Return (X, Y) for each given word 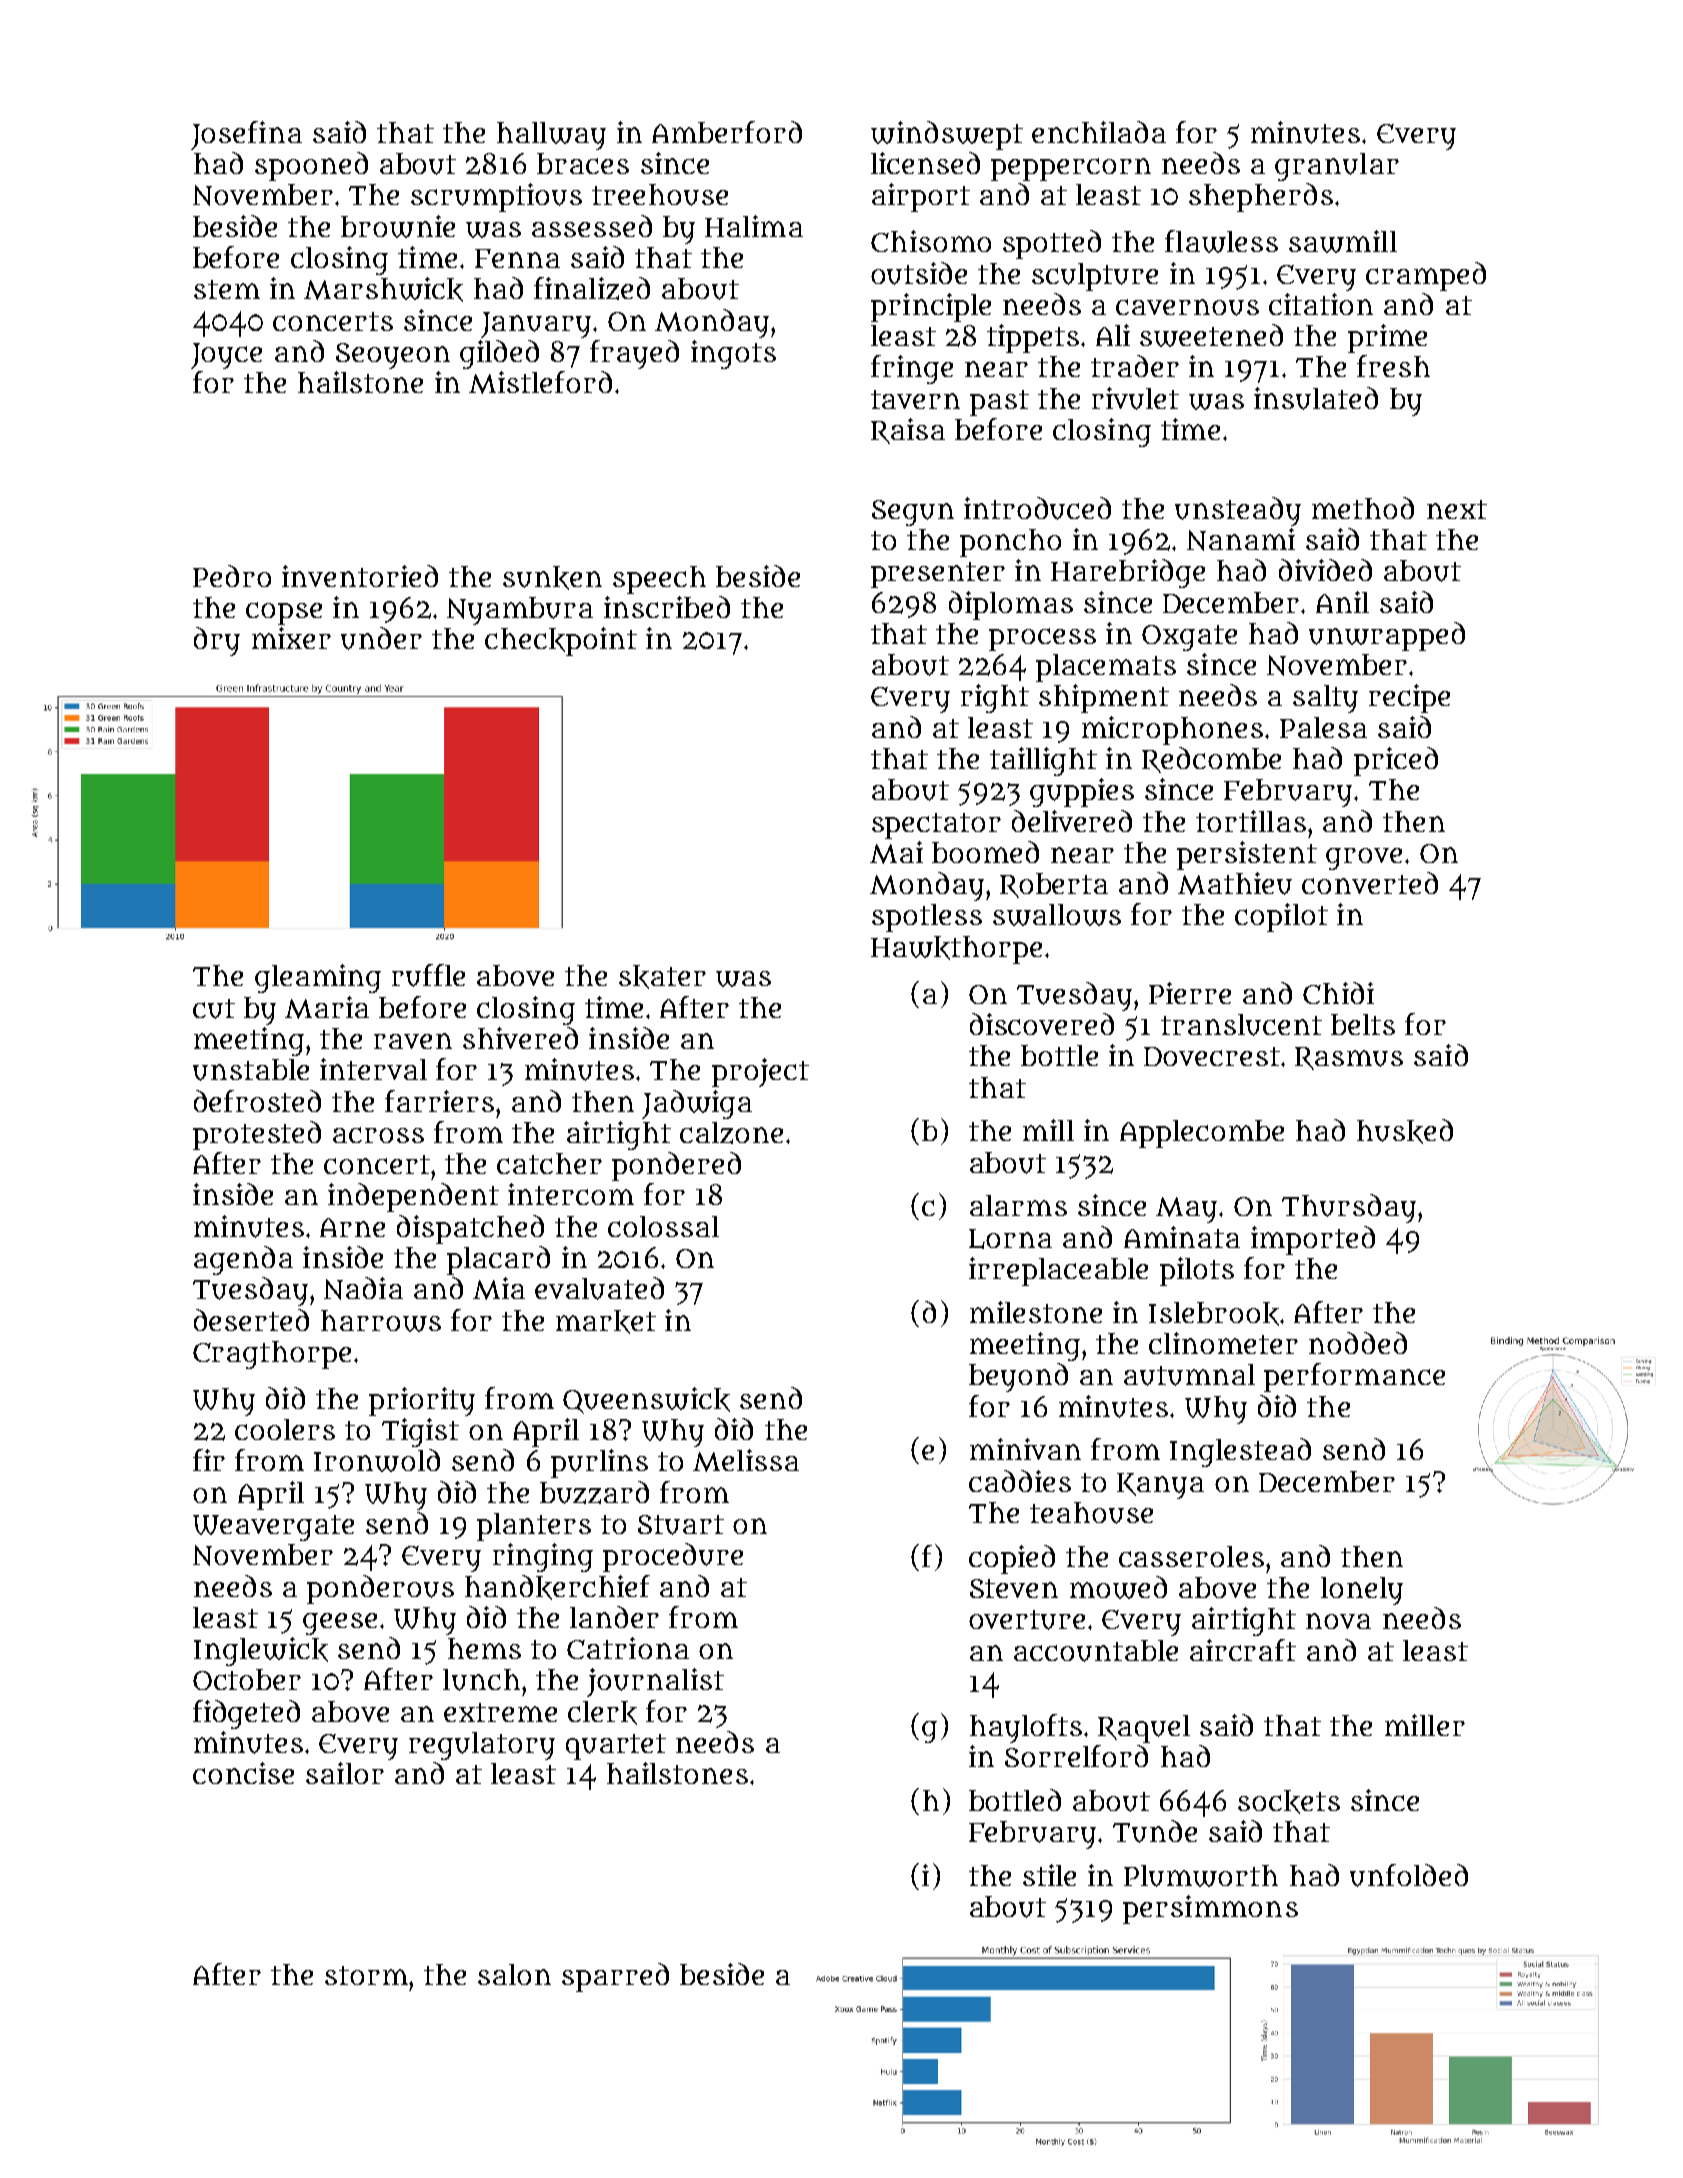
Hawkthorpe (956, 950)
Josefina (246, 135)
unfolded (1409, 1875)
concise (243, 1773)
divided (1325, 570)
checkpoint (561, 641)
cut (214, 1009)
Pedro (232, 576)
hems (484, 1648)
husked (1405, 1131)
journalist (655, 1682)
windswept (947, 135)
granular (1337, 167)
